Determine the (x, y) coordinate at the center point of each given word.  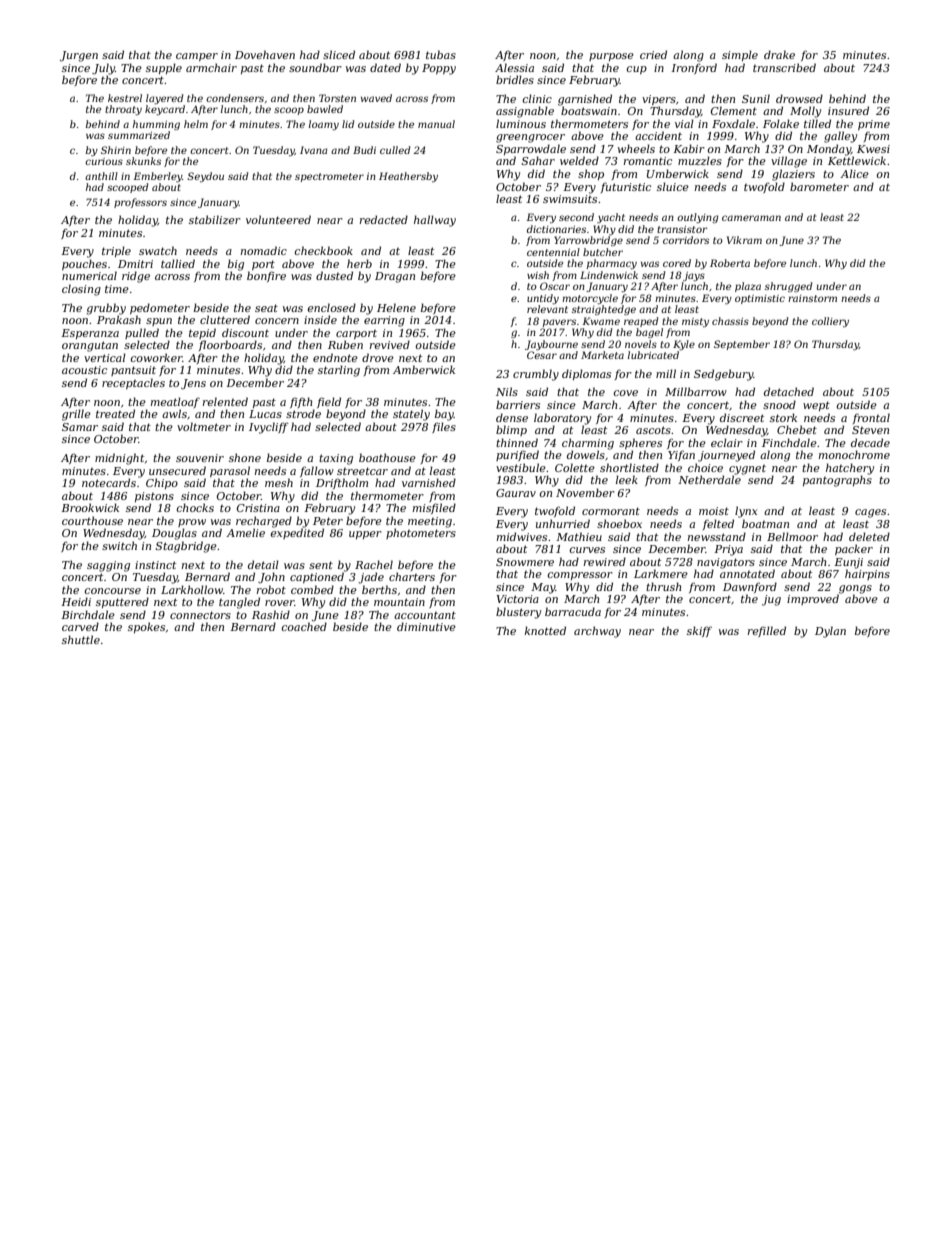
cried (653, 54)
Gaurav (516, 493)
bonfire (266, 276)
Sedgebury (723, 375)
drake (779, 54)
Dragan (395, 277)
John (271, 577)
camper (197, 57)
